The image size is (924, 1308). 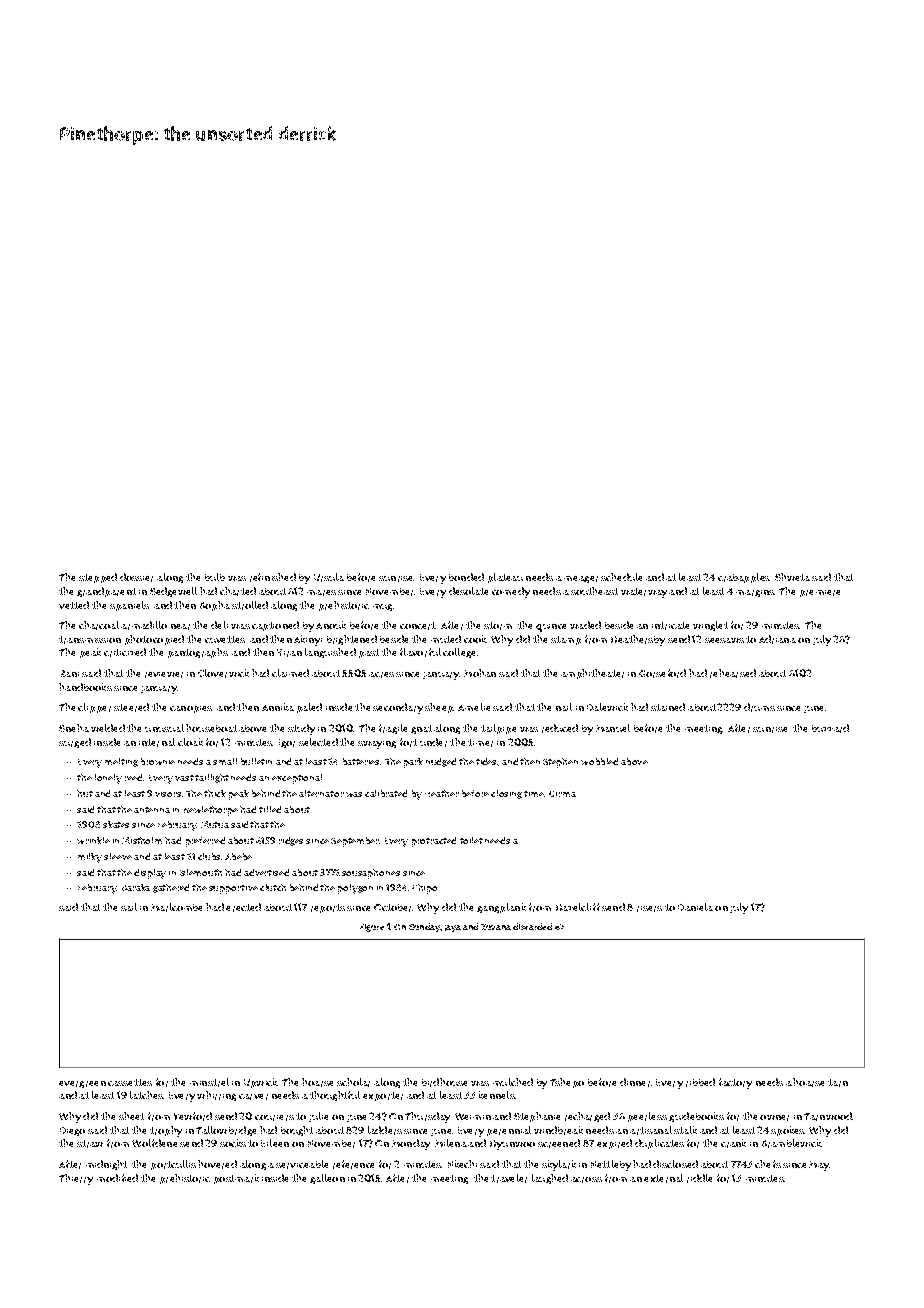 I want to click on stained, so click(x=668, y=707).
